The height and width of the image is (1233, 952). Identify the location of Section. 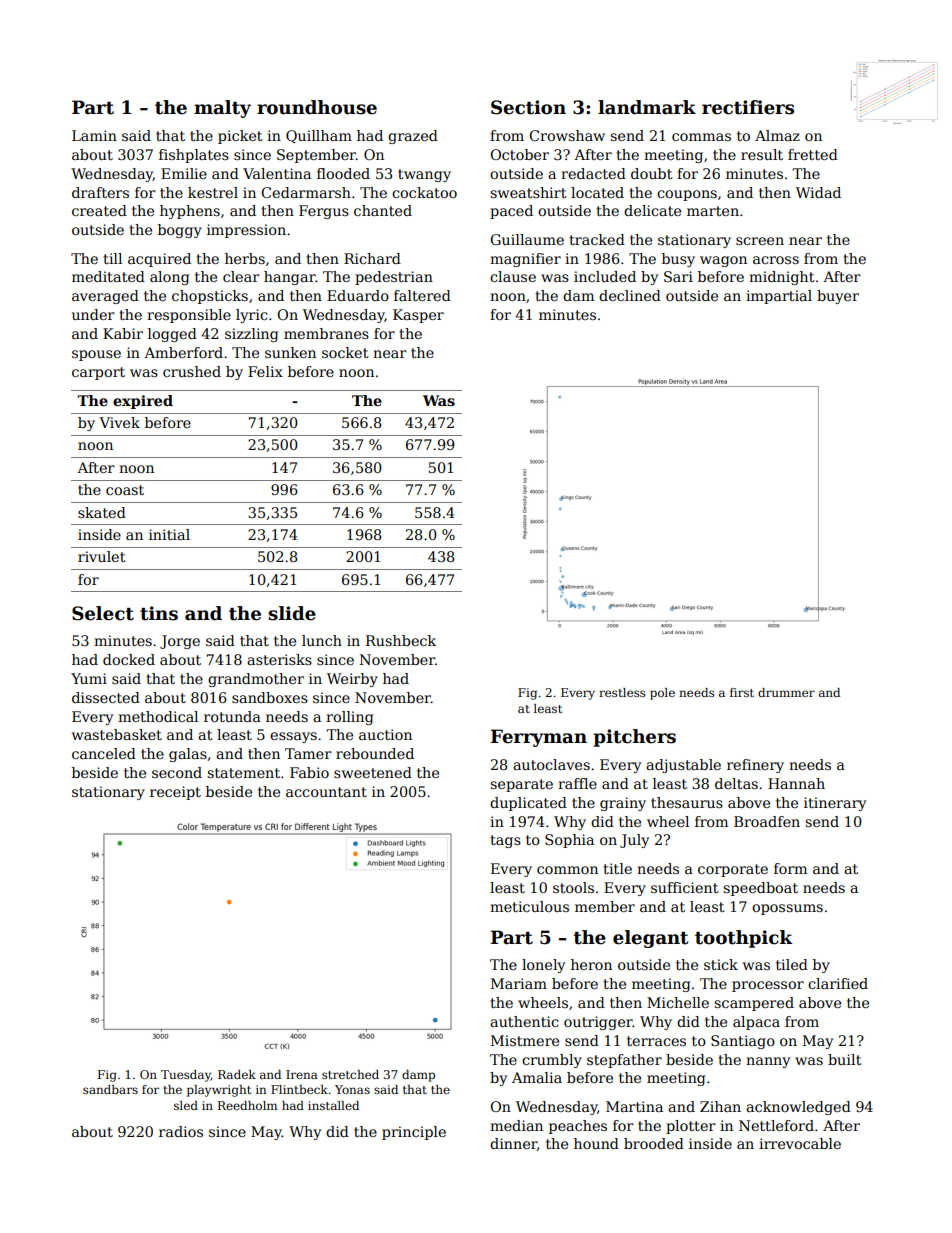
(528, 107).
